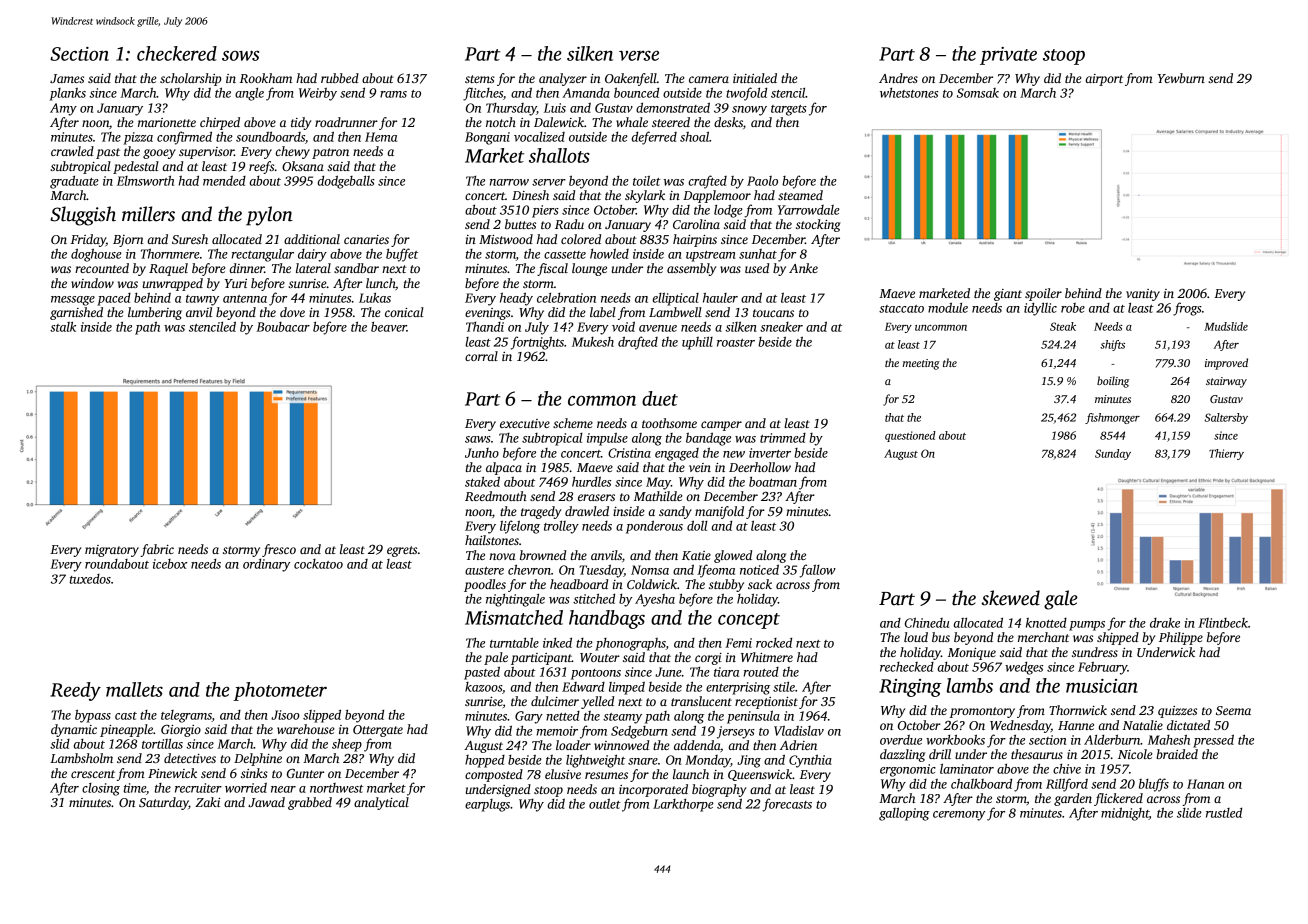 This page has height=924, width=1308. Describe the element at coordinates (773, 313) in the page. I see `toucans` at that location.
